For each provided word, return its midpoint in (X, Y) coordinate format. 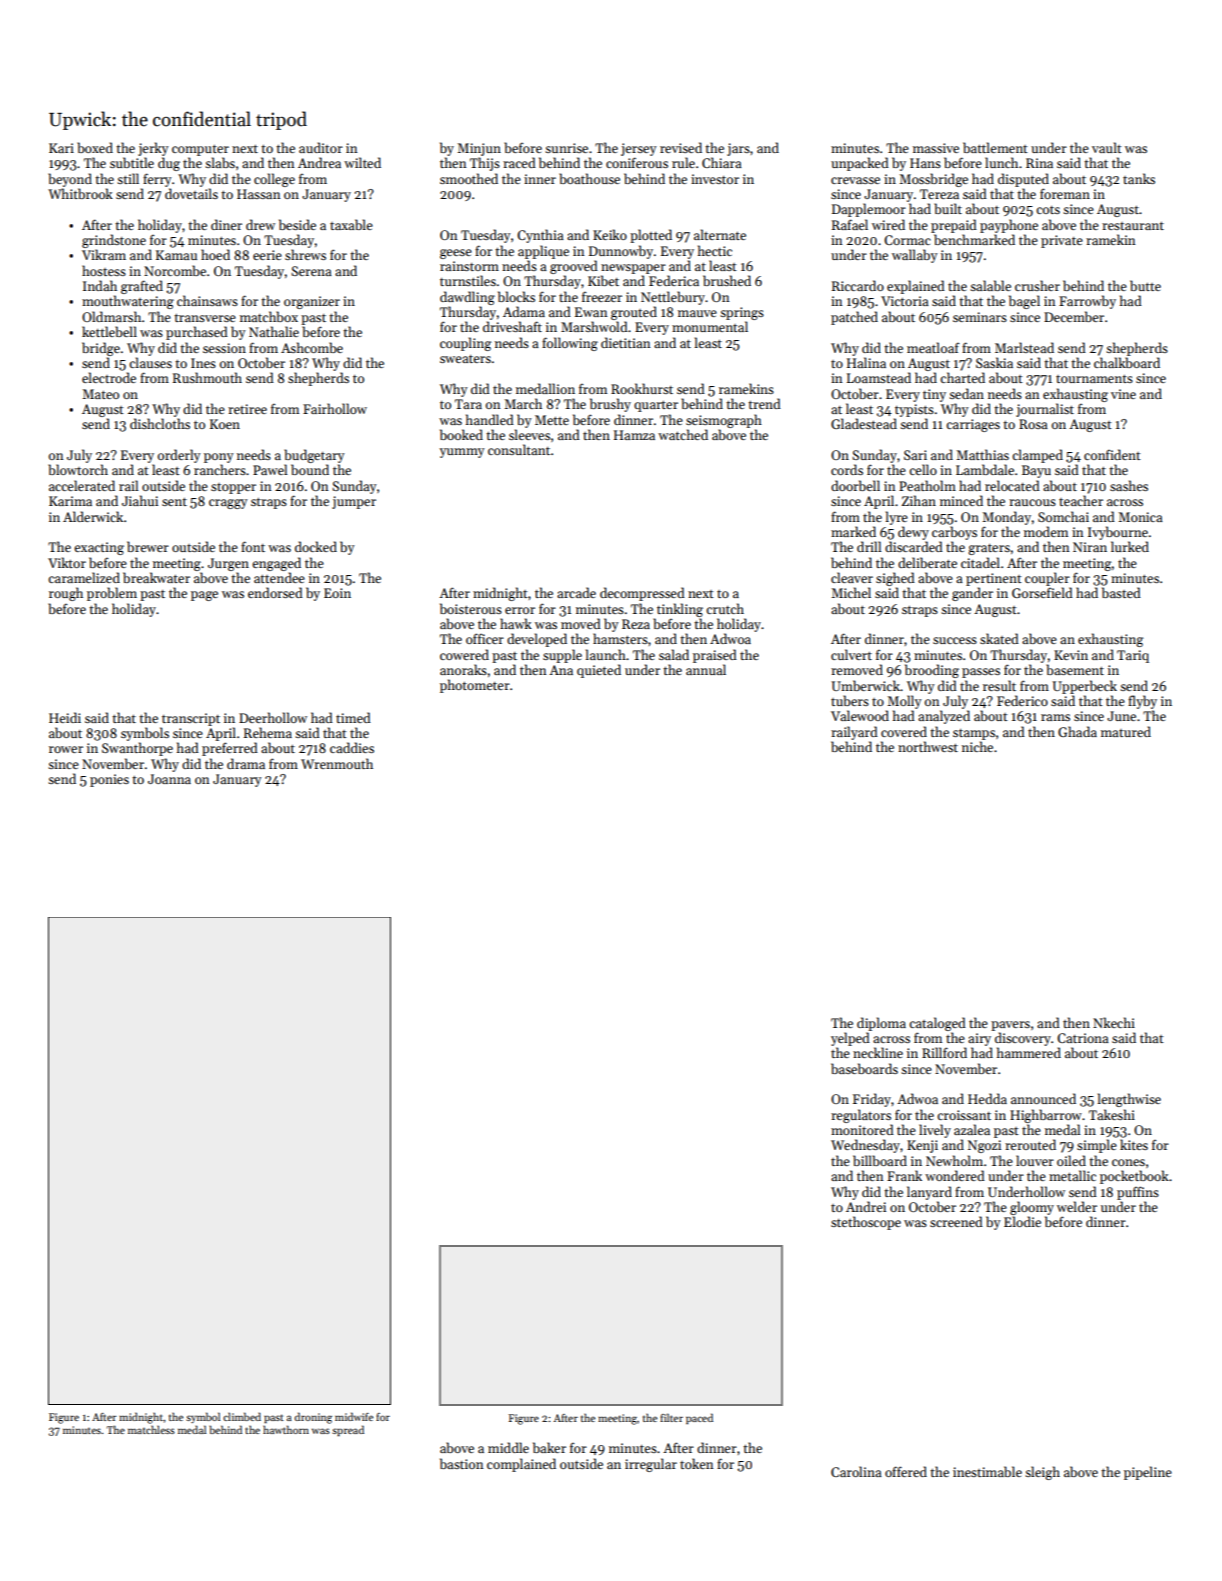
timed (353, 717)
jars (738, 149)
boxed (95, 147)
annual (706, 669)
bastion (462, 1463)
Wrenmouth (337, 763)
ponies (109, 780)
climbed (242, 1416)
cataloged (937, 1024)
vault (1107, 147)
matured (1126, 731)
